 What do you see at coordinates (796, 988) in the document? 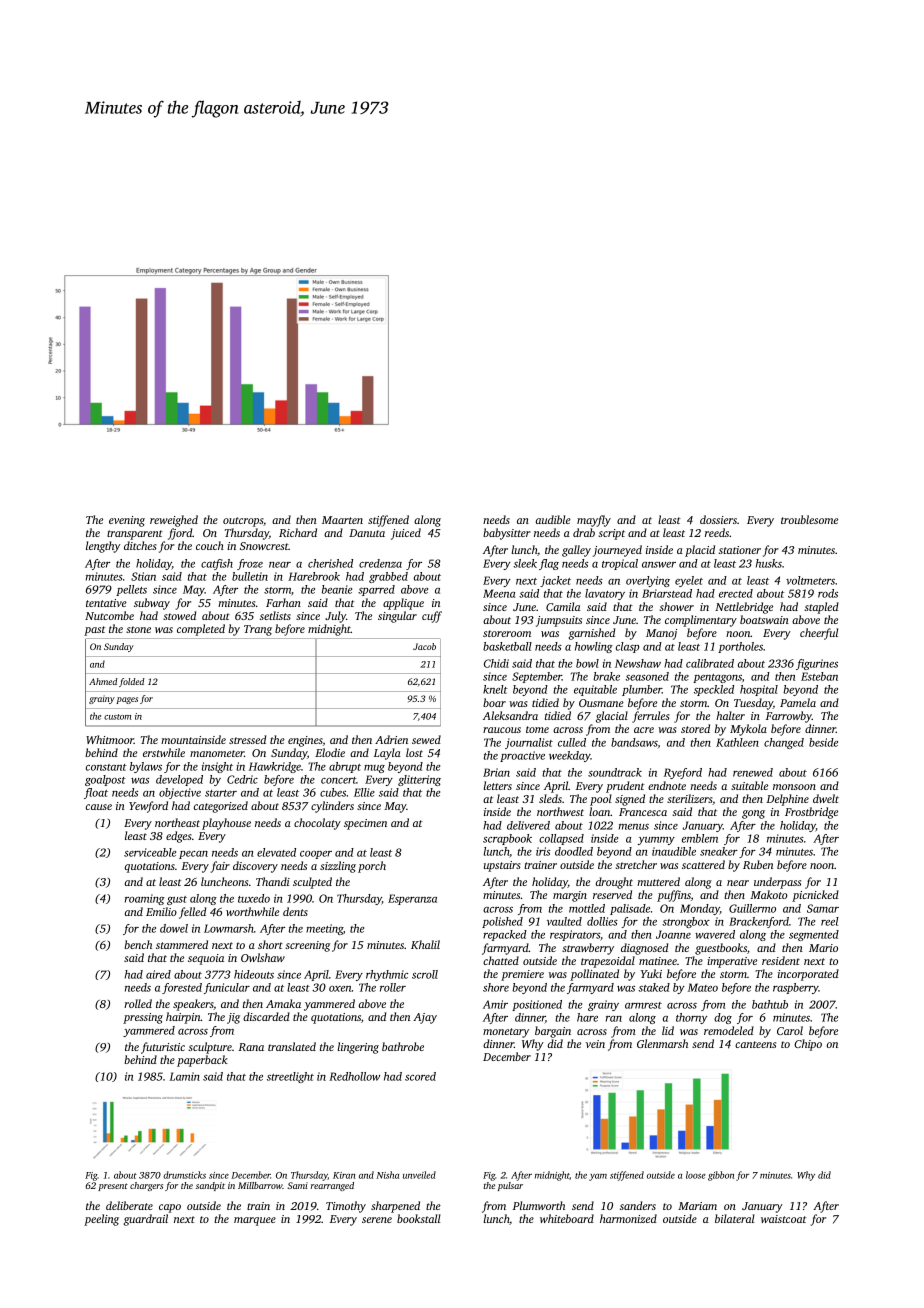
I see `raspberry` at bounding box center [796, 988].
